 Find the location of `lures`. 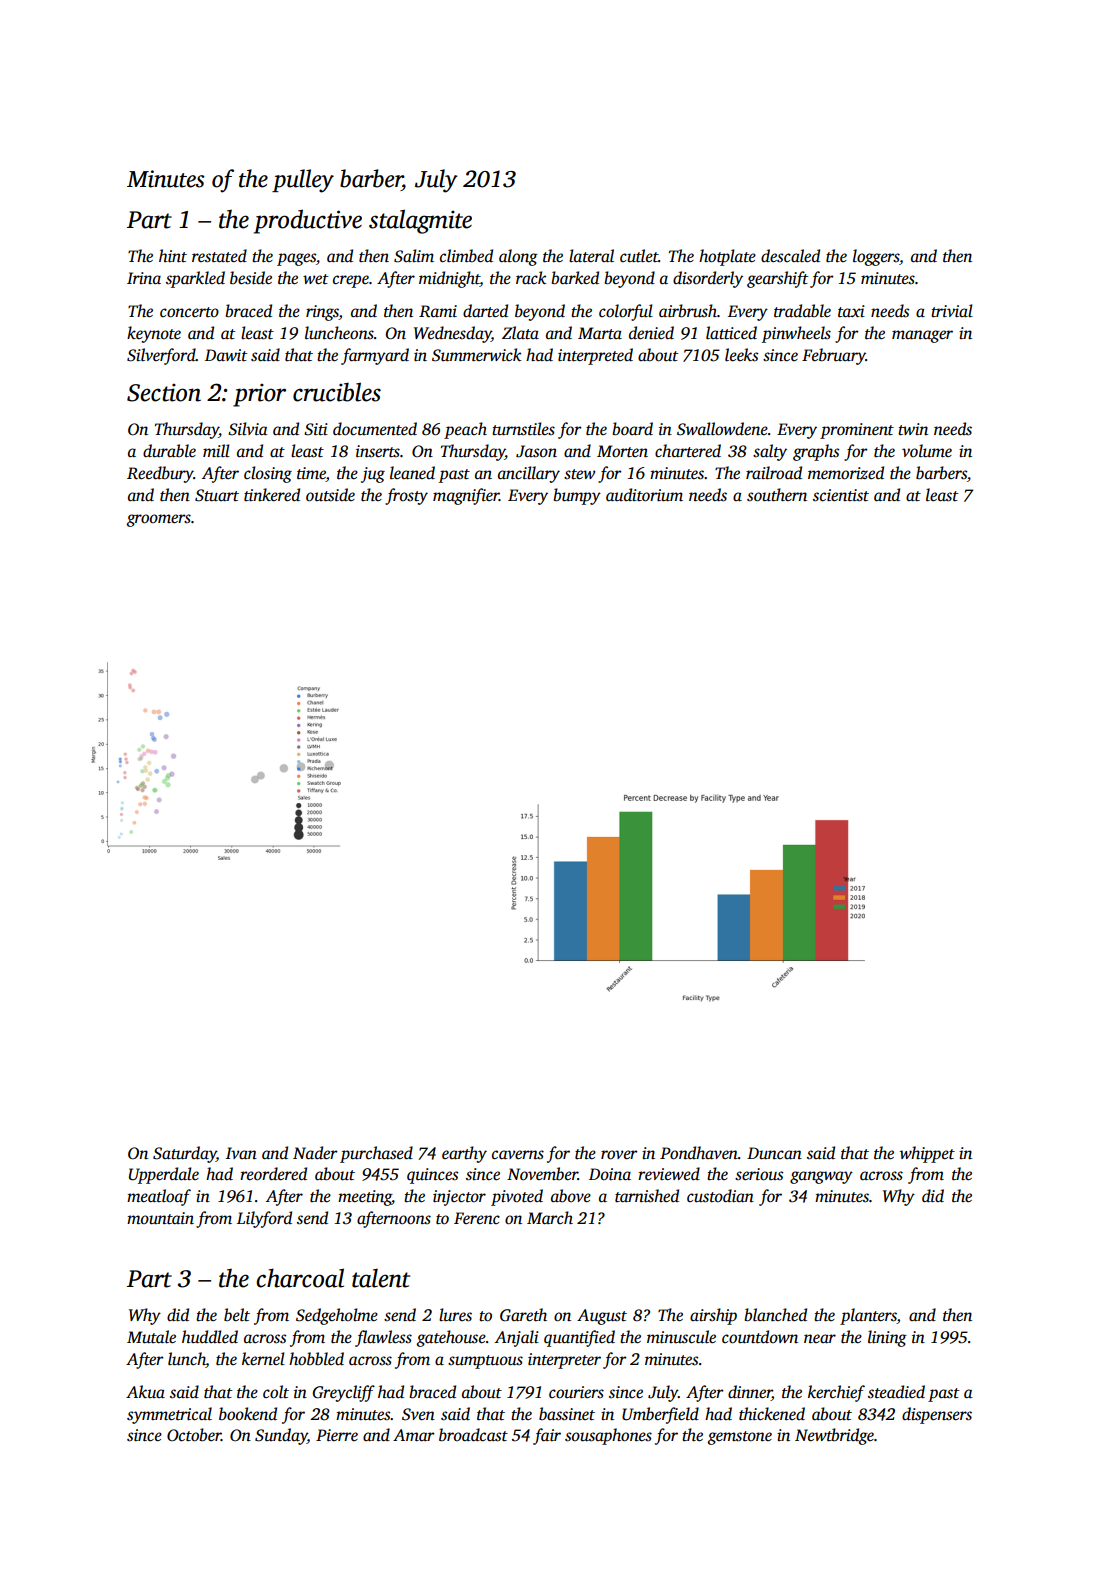

lures is located at coordinates (455, 1315).
